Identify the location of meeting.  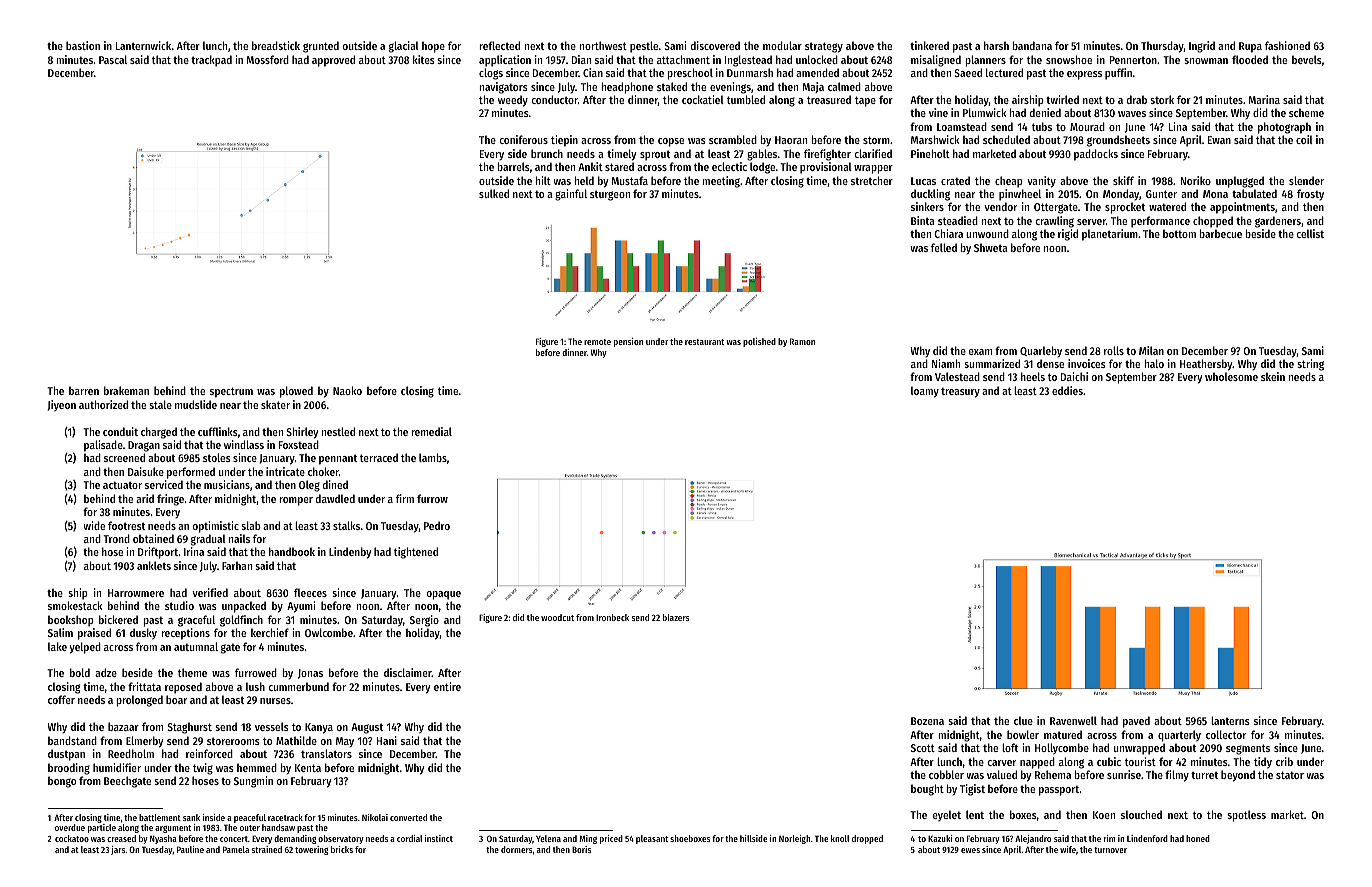
(721, 182).
